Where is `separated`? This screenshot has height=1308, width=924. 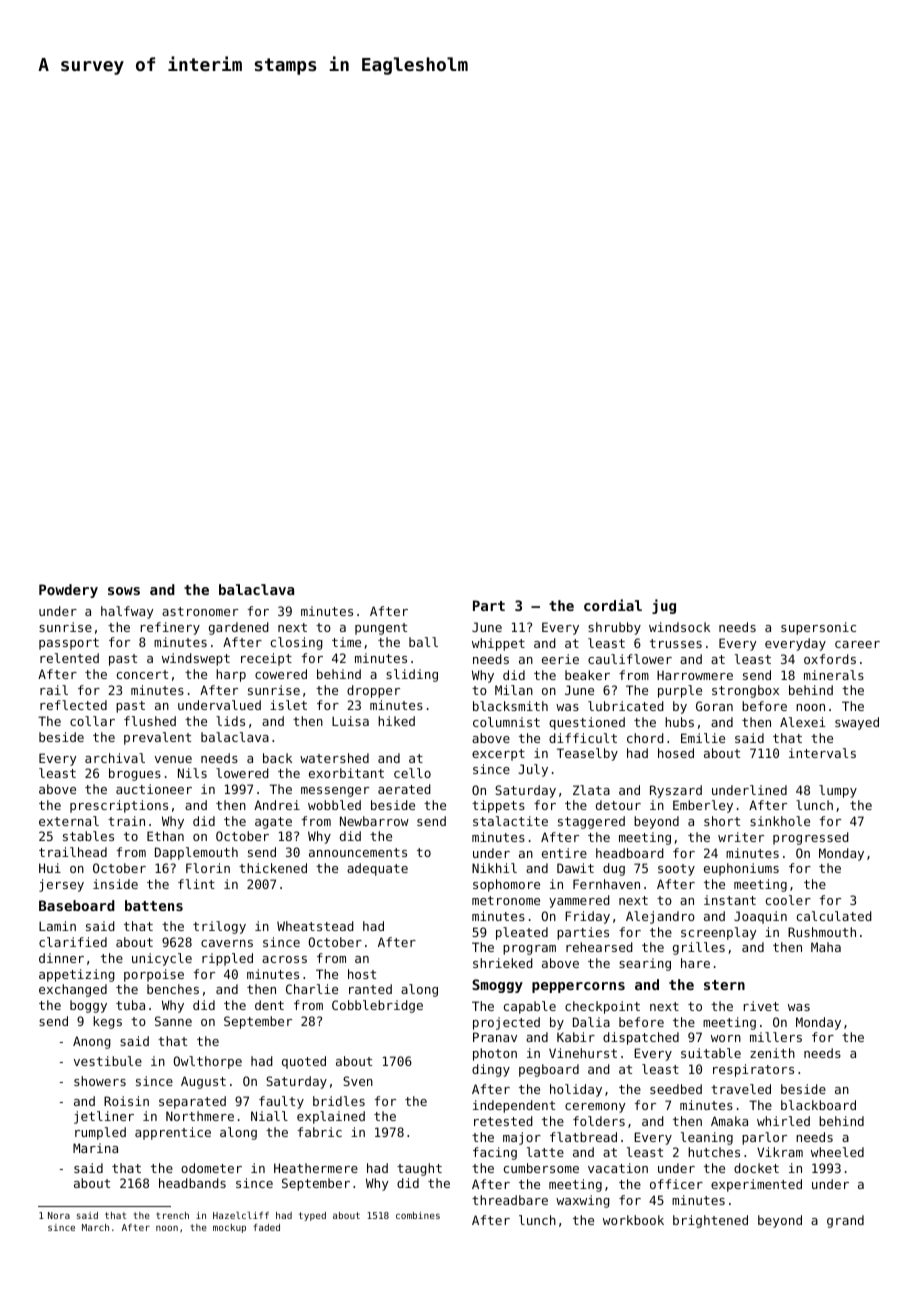 separated is located at coordinates (192, 1102).
